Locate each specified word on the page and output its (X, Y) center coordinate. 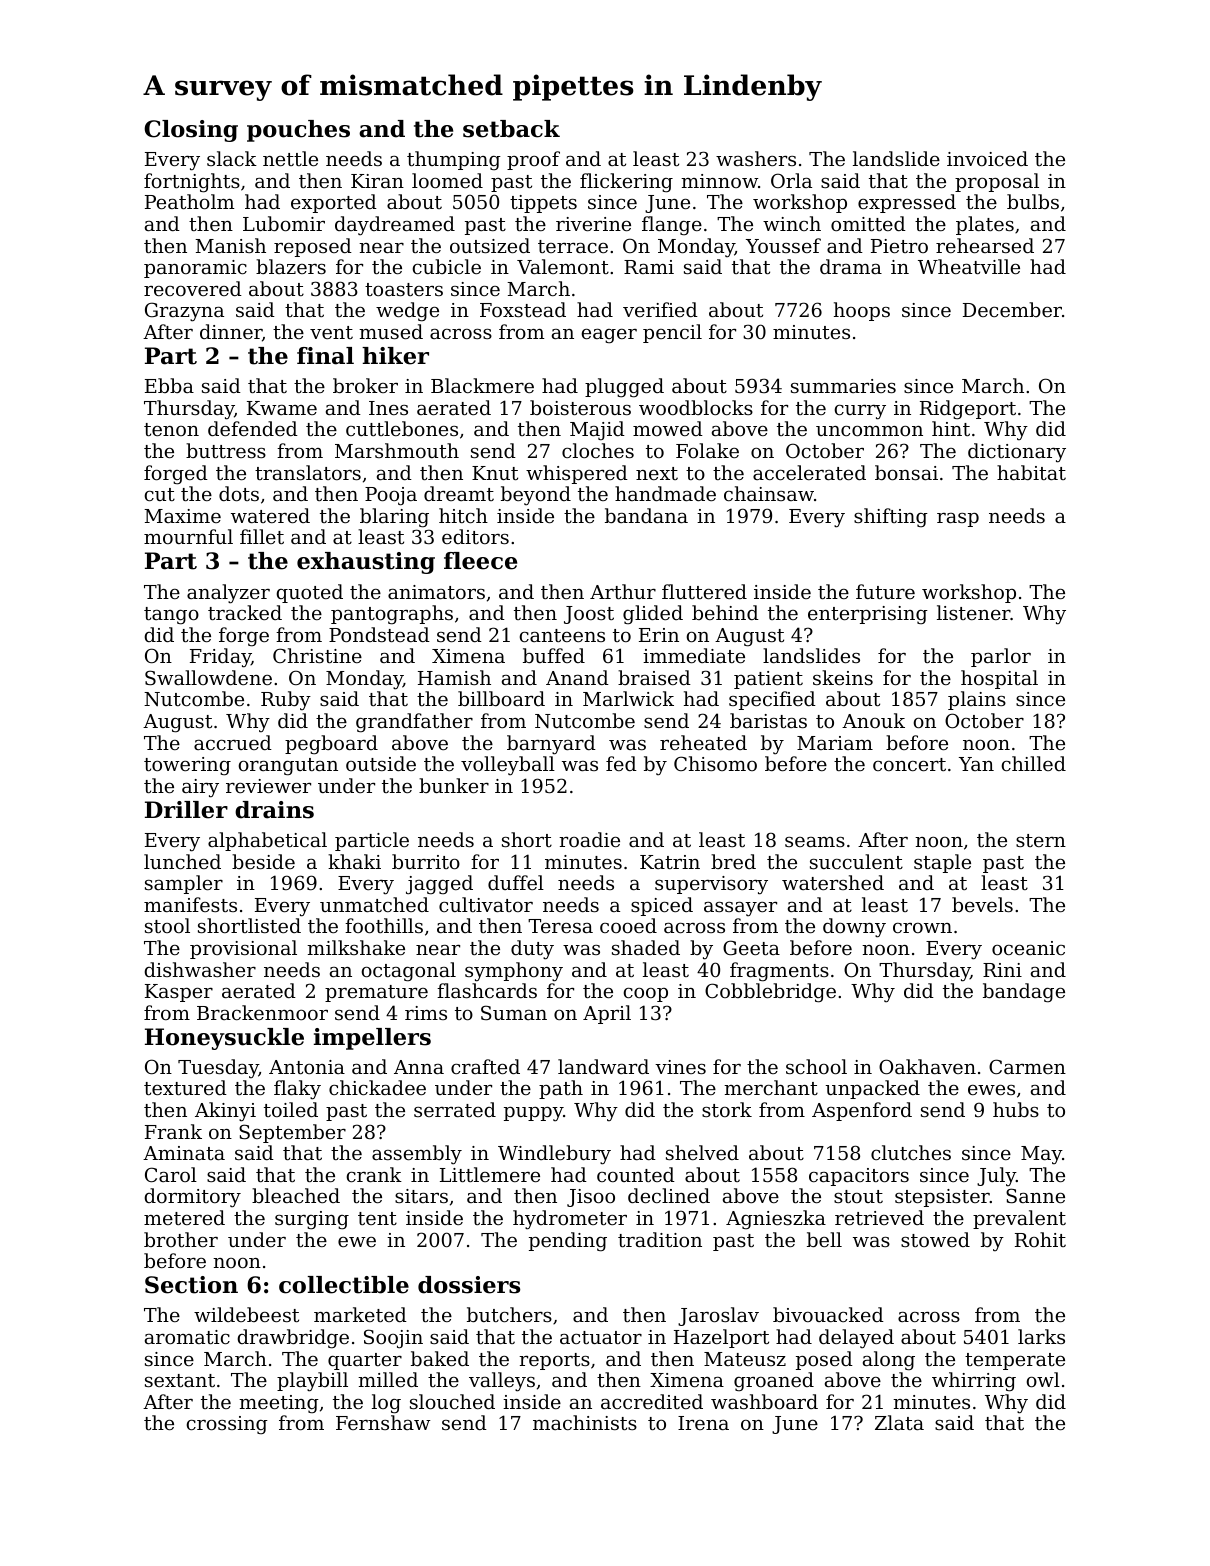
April (607, 1014)
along (889, 1361)
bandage (1024, 993)
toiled (291, 1109)
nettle (290, 158)
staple (942, 863)
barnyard (551, 745)
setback (511, 129)
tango (171, 616)
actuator (601, 1337)
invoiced (987, 158)
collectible (344, 1285)
